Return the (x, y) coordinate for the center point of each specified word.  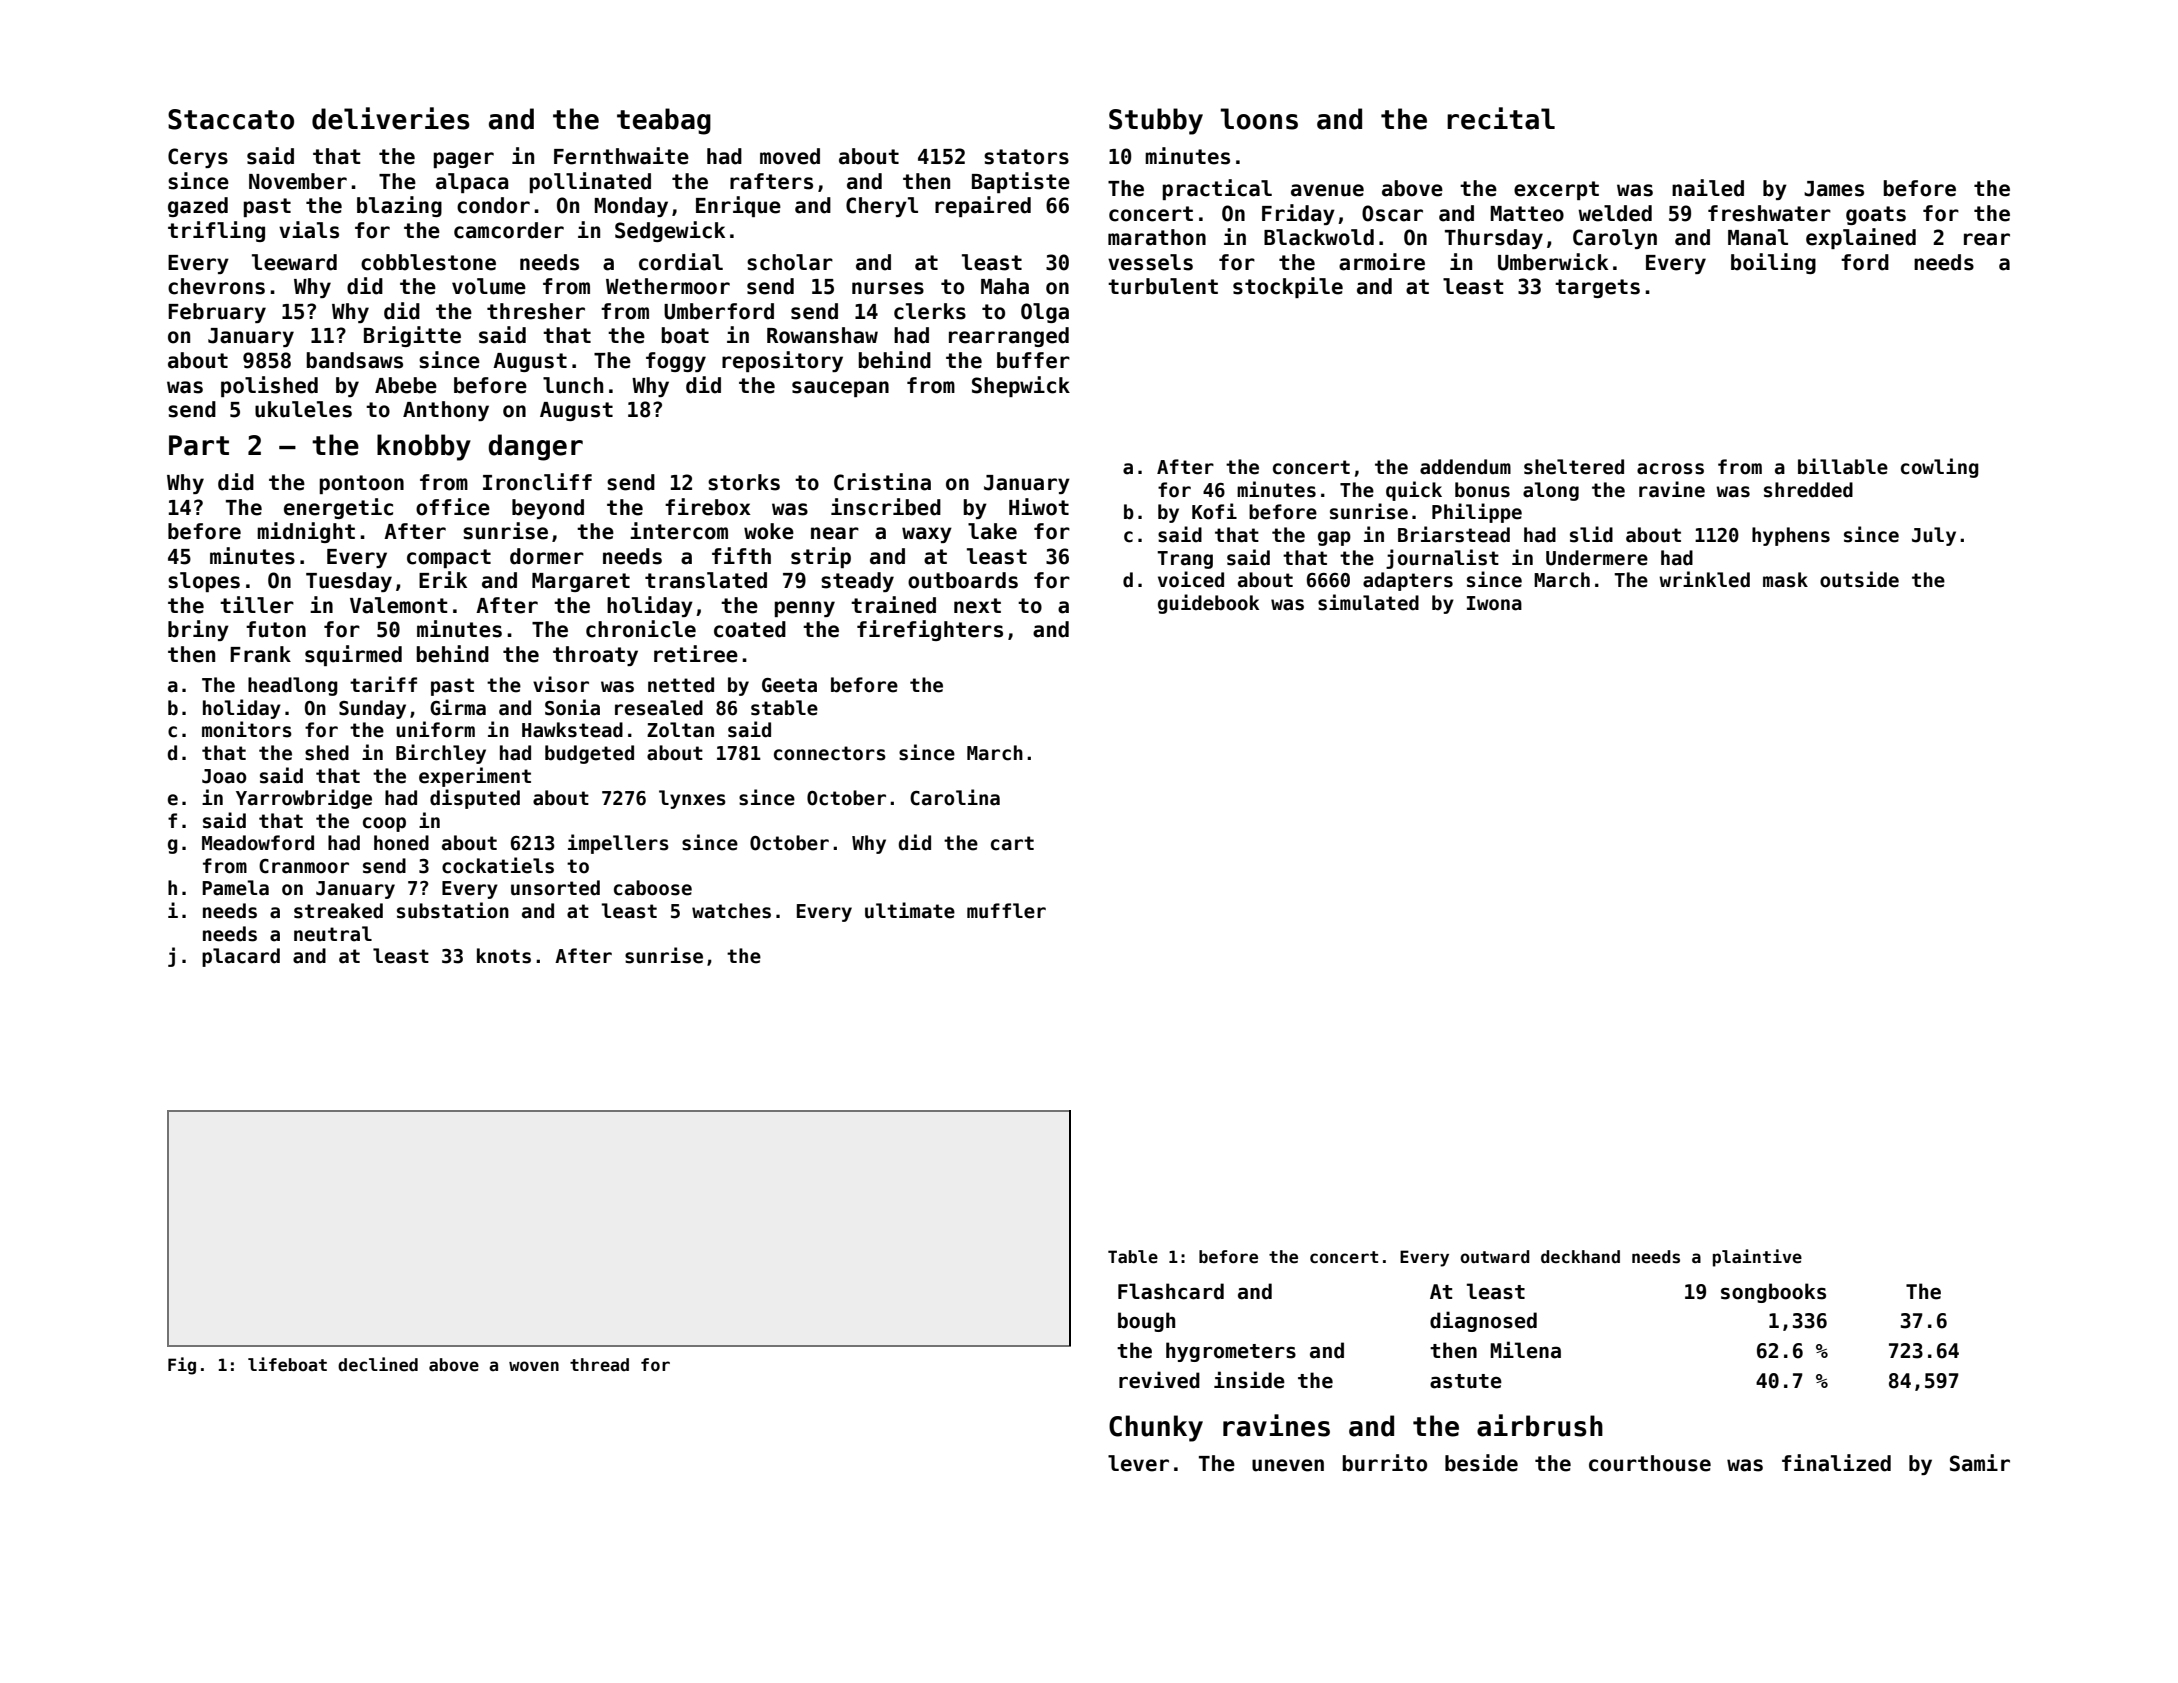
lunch (573, 385)
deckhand (1580, 1257)
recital (1501, 118)
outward (1495, 1257)
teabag (664, 121)
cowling (1940, 468)
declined (378, 1364)
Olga (1045, 313)
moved (790, 156)
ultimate (910, 910)
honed (401, 843)
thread (599, 1365)
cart (1012, 843)
